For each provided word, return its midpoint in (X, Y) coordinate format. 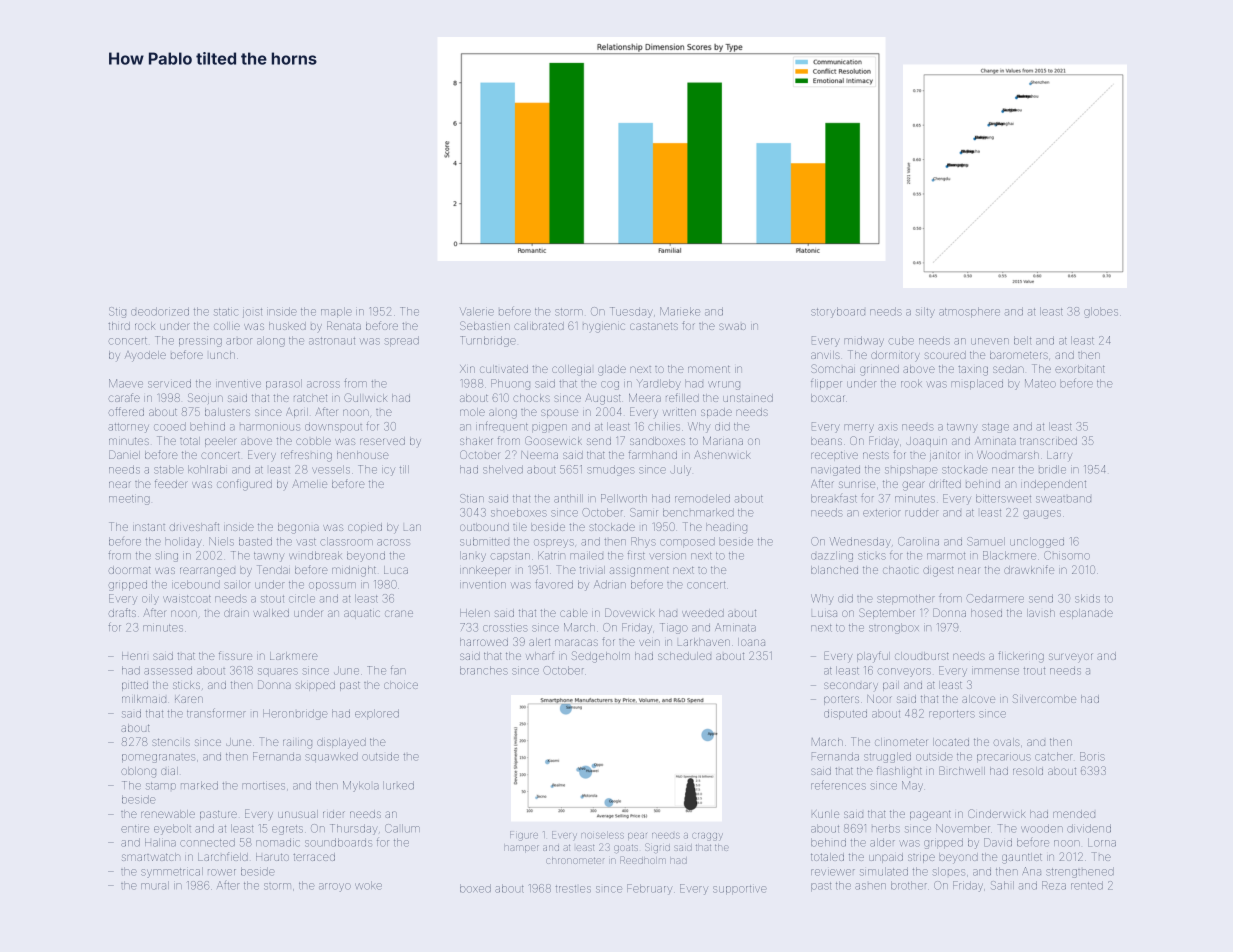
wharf (540, 655)
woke (368, 885)
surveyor (1071, 658)
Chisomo (1067, 555)
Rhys (643, 542)
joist (252, 313)
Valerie (477, 311)
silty (925, 312)
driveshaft (194, 526)
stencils (171, 742)
